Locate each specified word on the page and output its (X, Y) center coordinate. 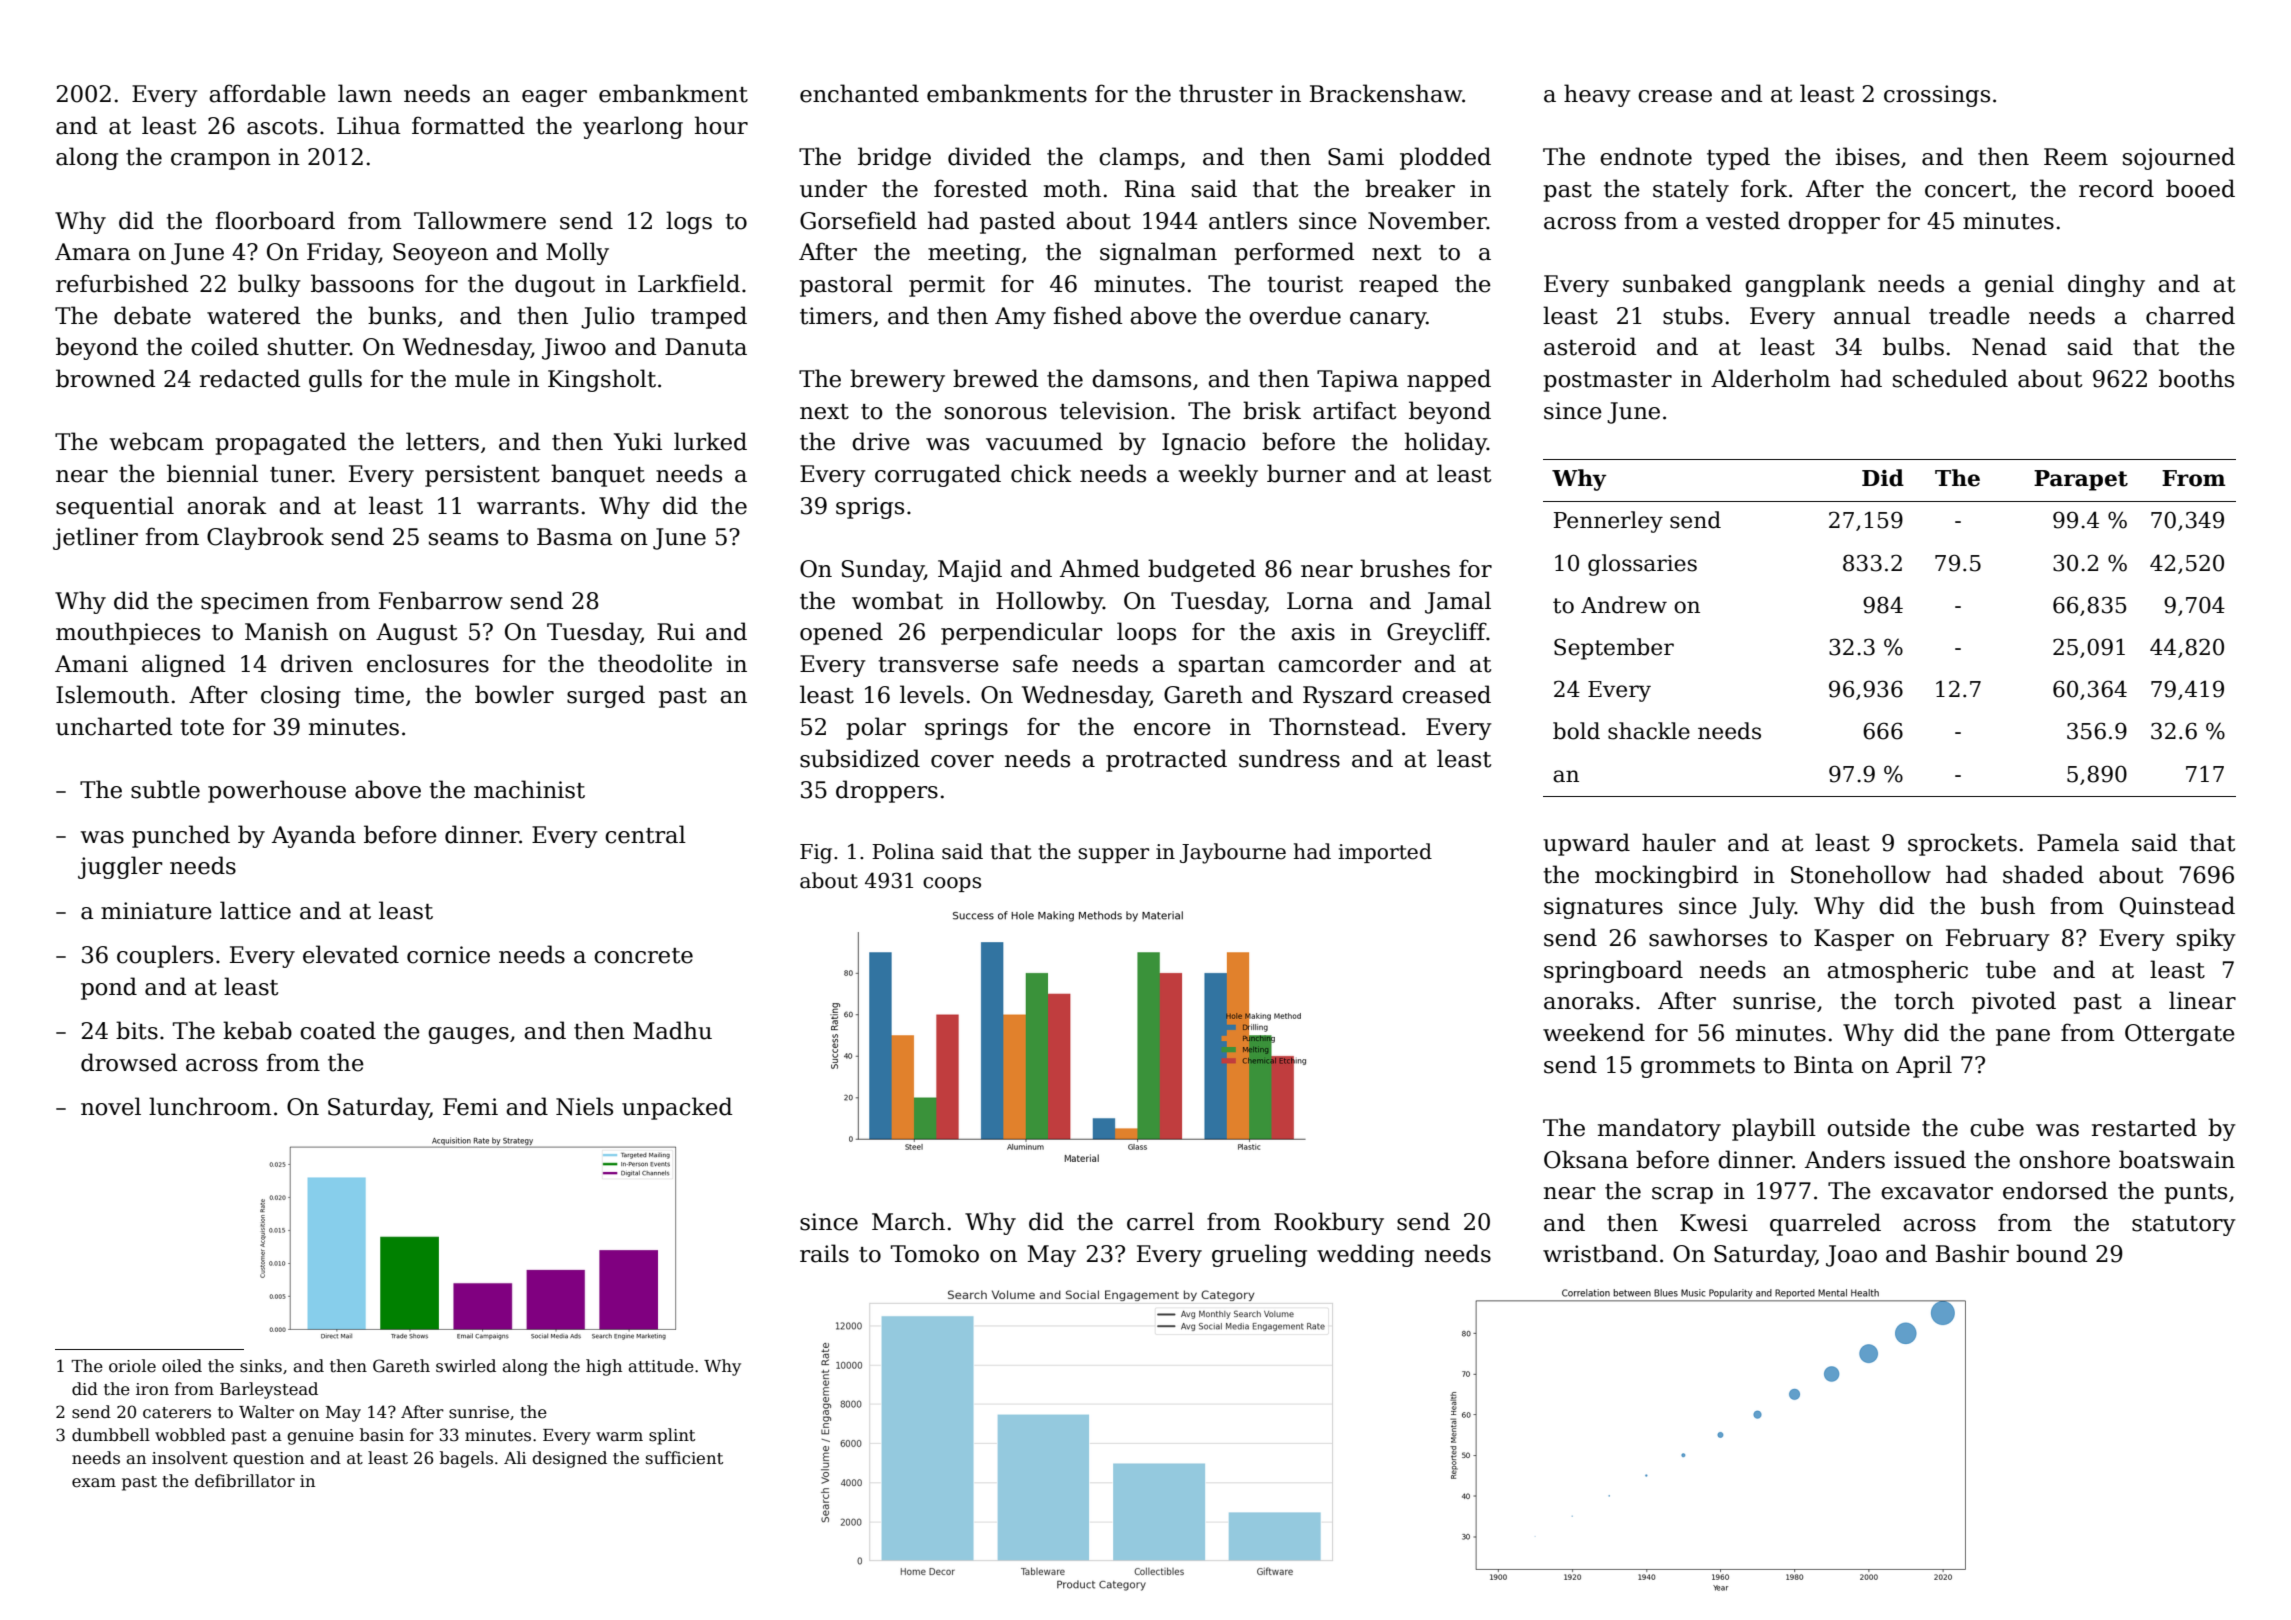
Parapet (2081, 480)
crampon (221, 161)
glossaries (1642, 565)
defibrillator (245, 1481)
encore (1172, 729)
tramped (699, 317)
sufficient (684, 1458)
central (645, 834)
